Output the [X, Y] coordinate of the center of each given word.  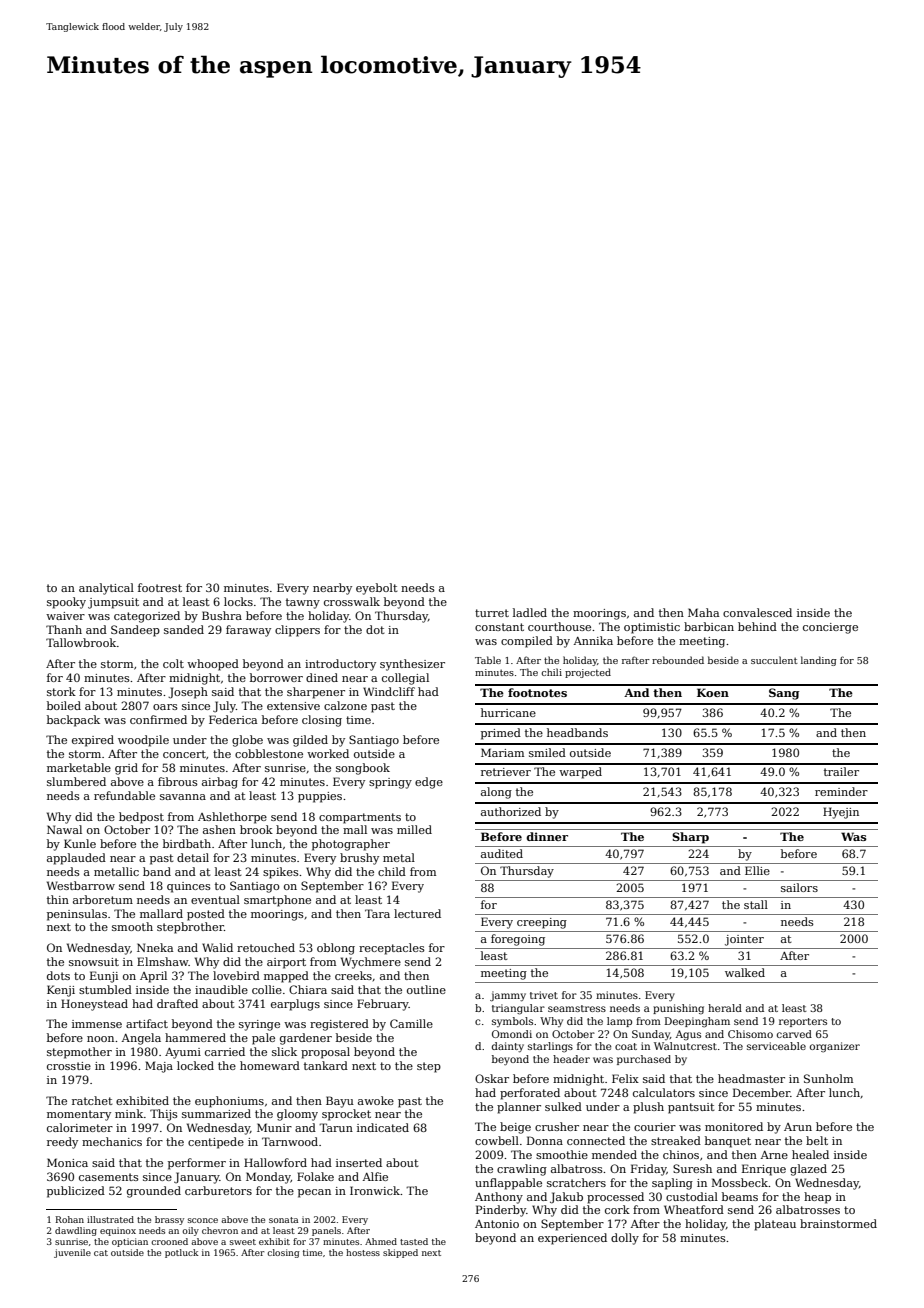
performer [197, 1164]
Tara [377, 913]
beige [515, 1128]
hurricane [508, 712]
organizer [835, 1047]
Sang [784, 694]
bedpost [141, 818]
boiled [64, 705]
